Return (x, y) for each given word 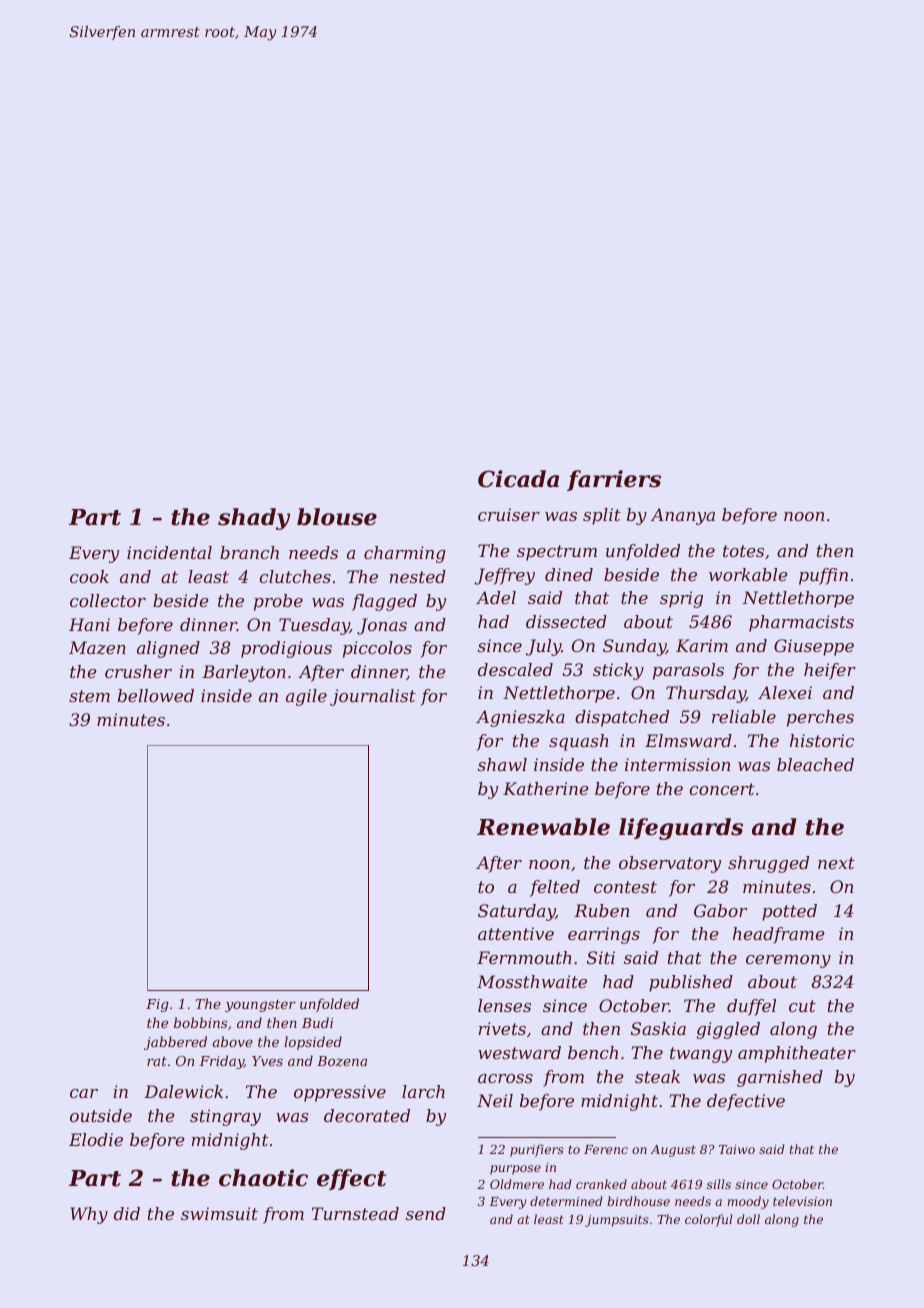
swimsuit (219, 1213)
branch (249, 552)
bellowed (156, 695)
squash (579, 742)
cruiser (509, 514)
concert (722, 789)
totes (743, 551)
